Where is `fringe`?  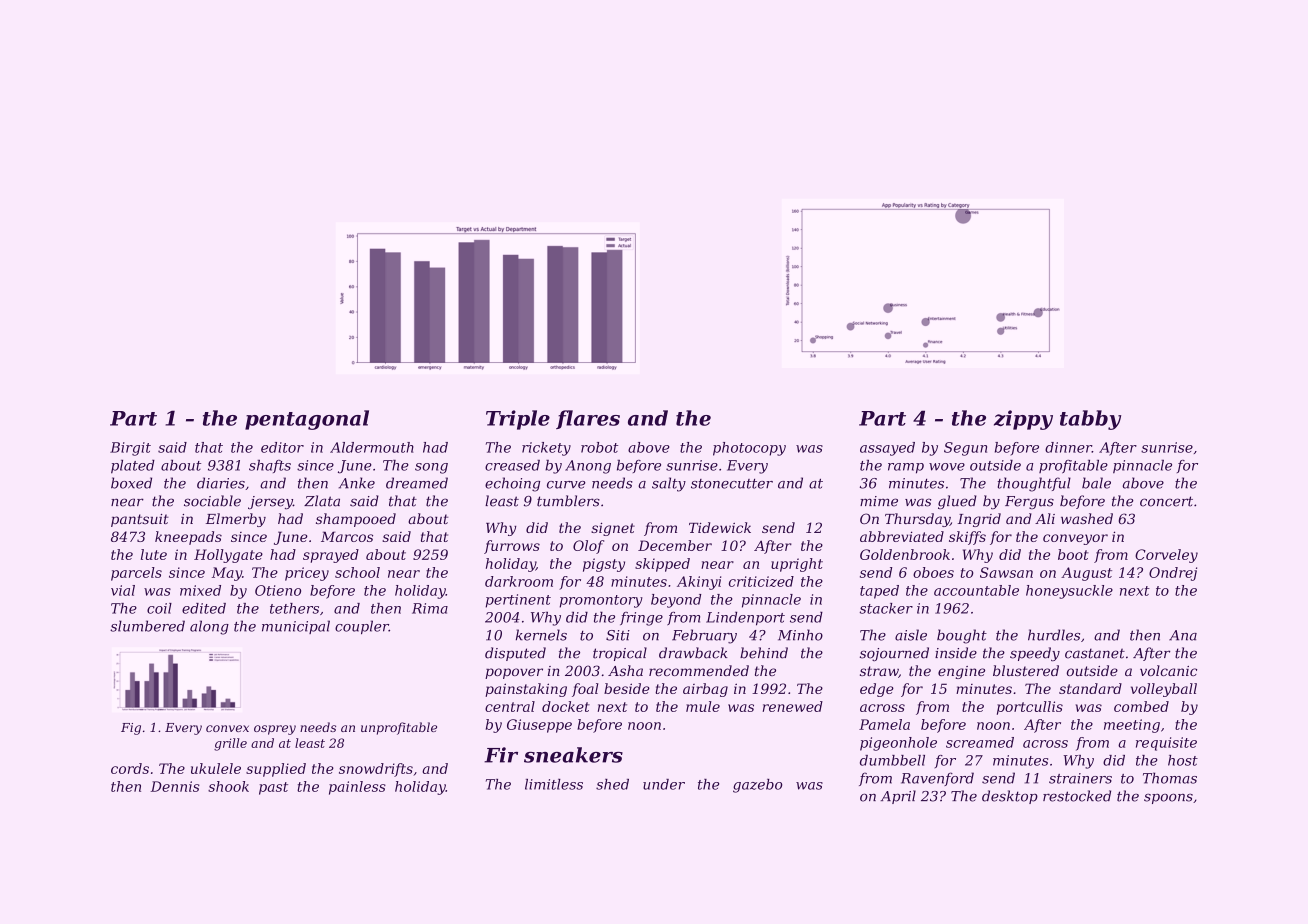 fringe is located at coordinates (641, 619).
